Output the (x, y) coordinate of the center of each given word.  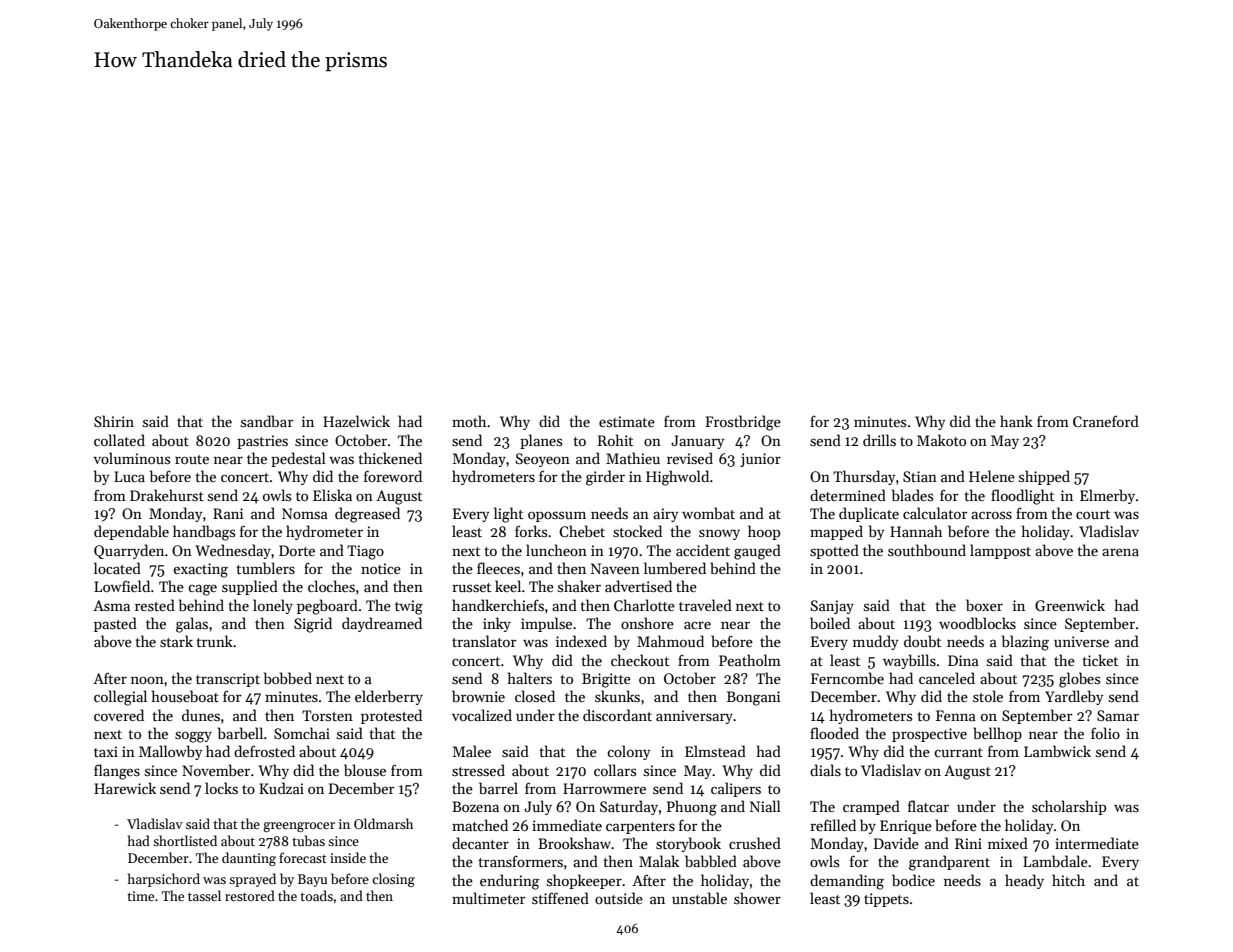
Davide (896, 843)
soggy (193, 737)
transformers (520, 861)
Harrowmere (604, 788)
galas (192, 625)
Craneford (1106, 421)
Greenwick (1070, 605)
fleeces (498, 568)
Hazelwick (356, 421)
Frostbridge (743, 423)
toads (316, 895)
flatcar (928, 806)
